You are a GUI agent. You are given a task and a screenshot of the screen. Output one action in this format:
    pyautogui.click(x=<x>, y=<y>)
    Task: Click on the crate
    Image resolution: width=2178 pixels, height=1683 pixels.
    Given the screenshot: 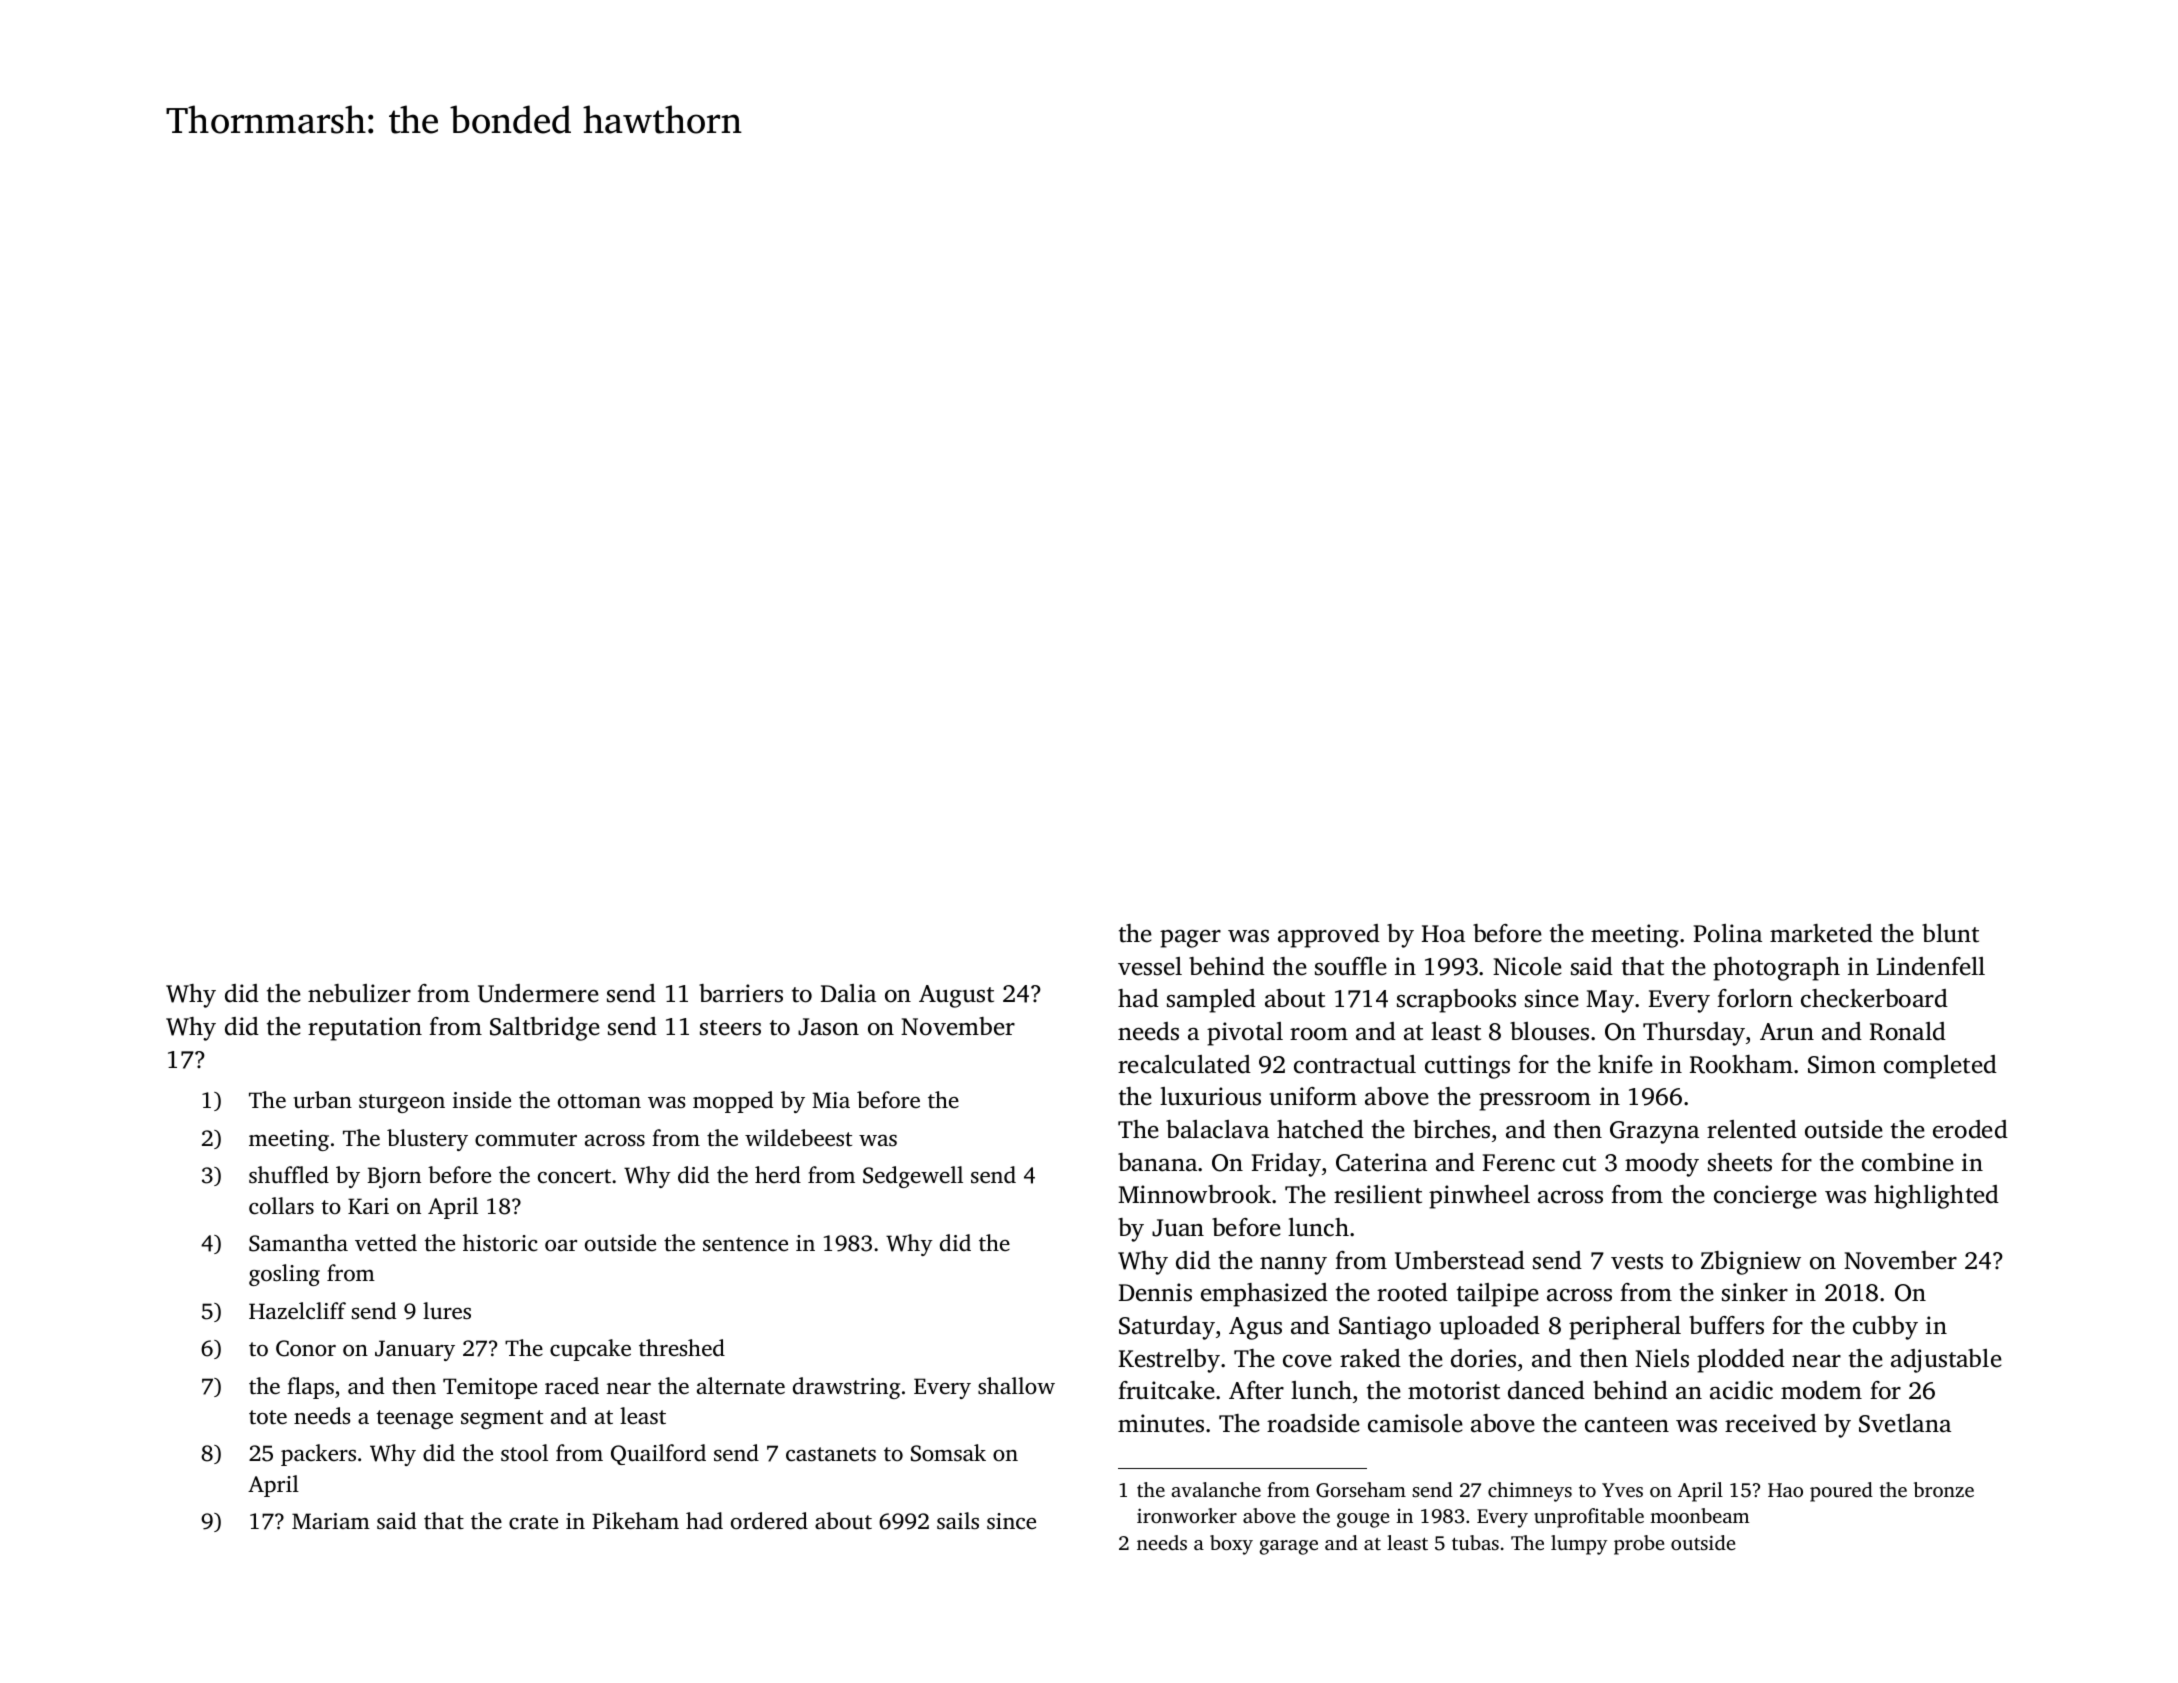 What is the action you would take?
    pyautogui.click(x=533, y=1522)
